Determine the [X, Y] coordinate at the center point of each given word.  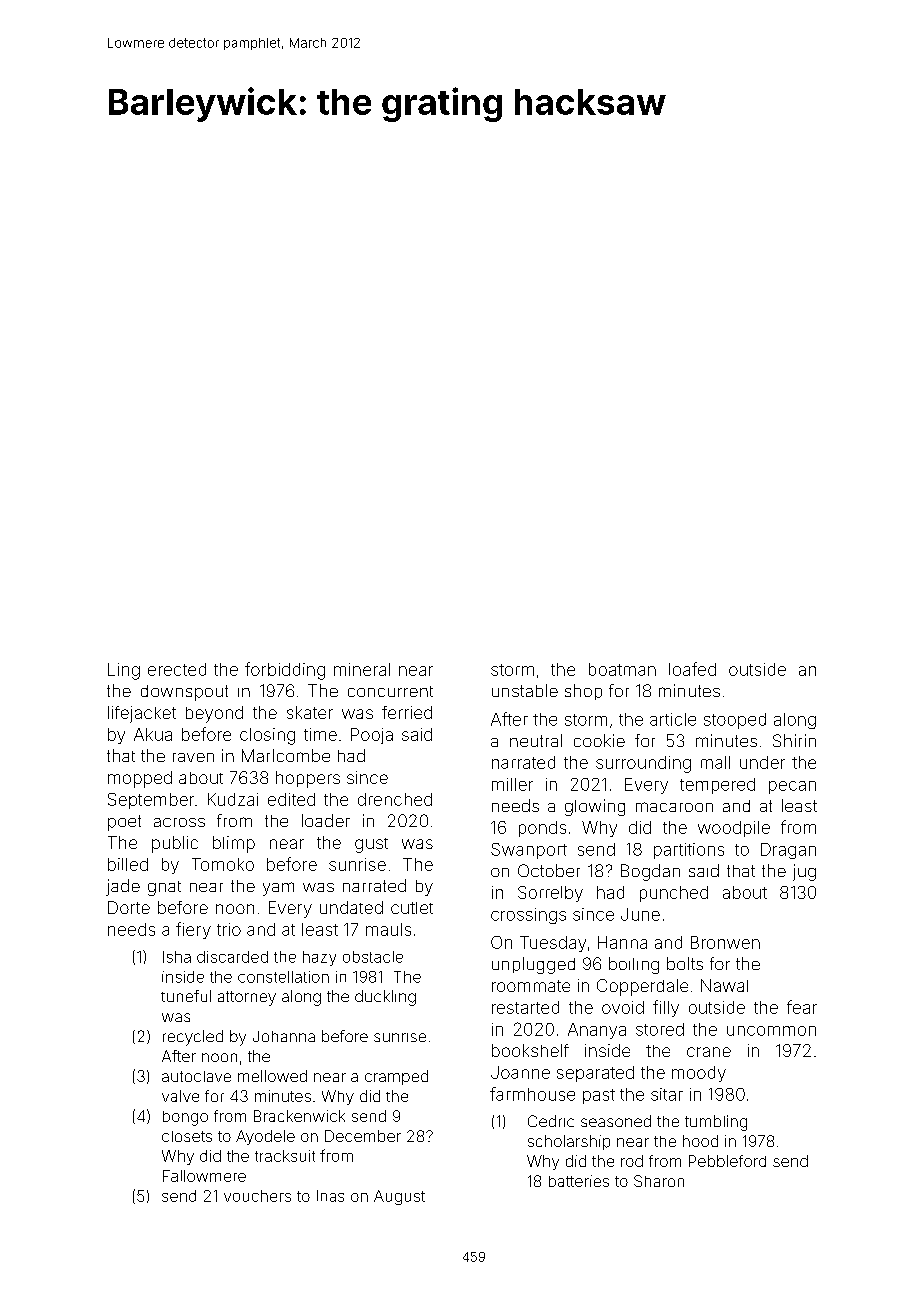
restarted [525, 1007]
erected [177, 669]
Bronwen [725, 942]
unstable [525, 690]
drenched [395, 799]
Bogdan [650, 872]
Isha [177, 957]
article [673, 719]
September [151, 801]
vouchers [257, 1196]
